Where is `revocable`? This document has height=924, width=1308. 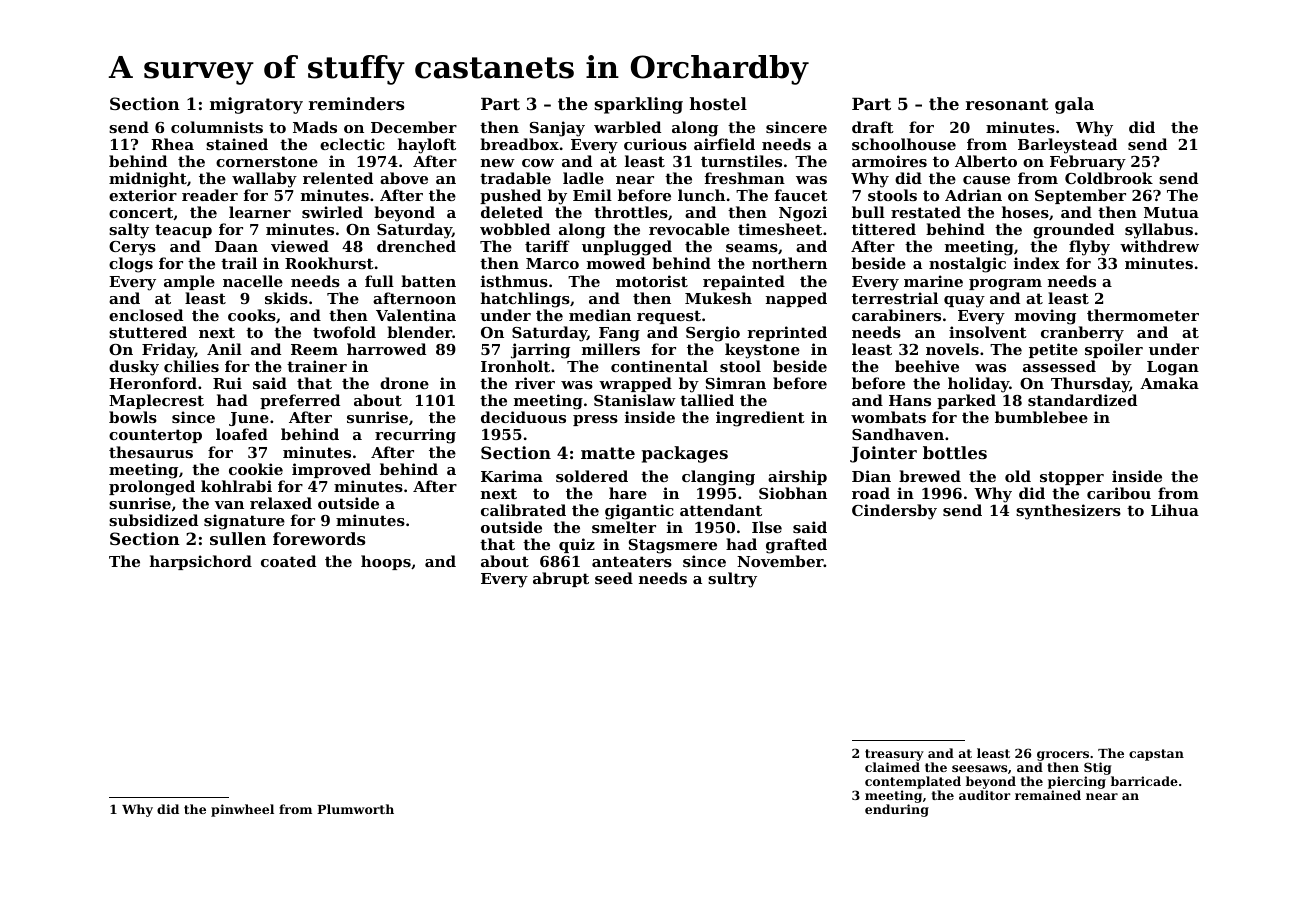 revocable is located at coordinates (689, 229).
